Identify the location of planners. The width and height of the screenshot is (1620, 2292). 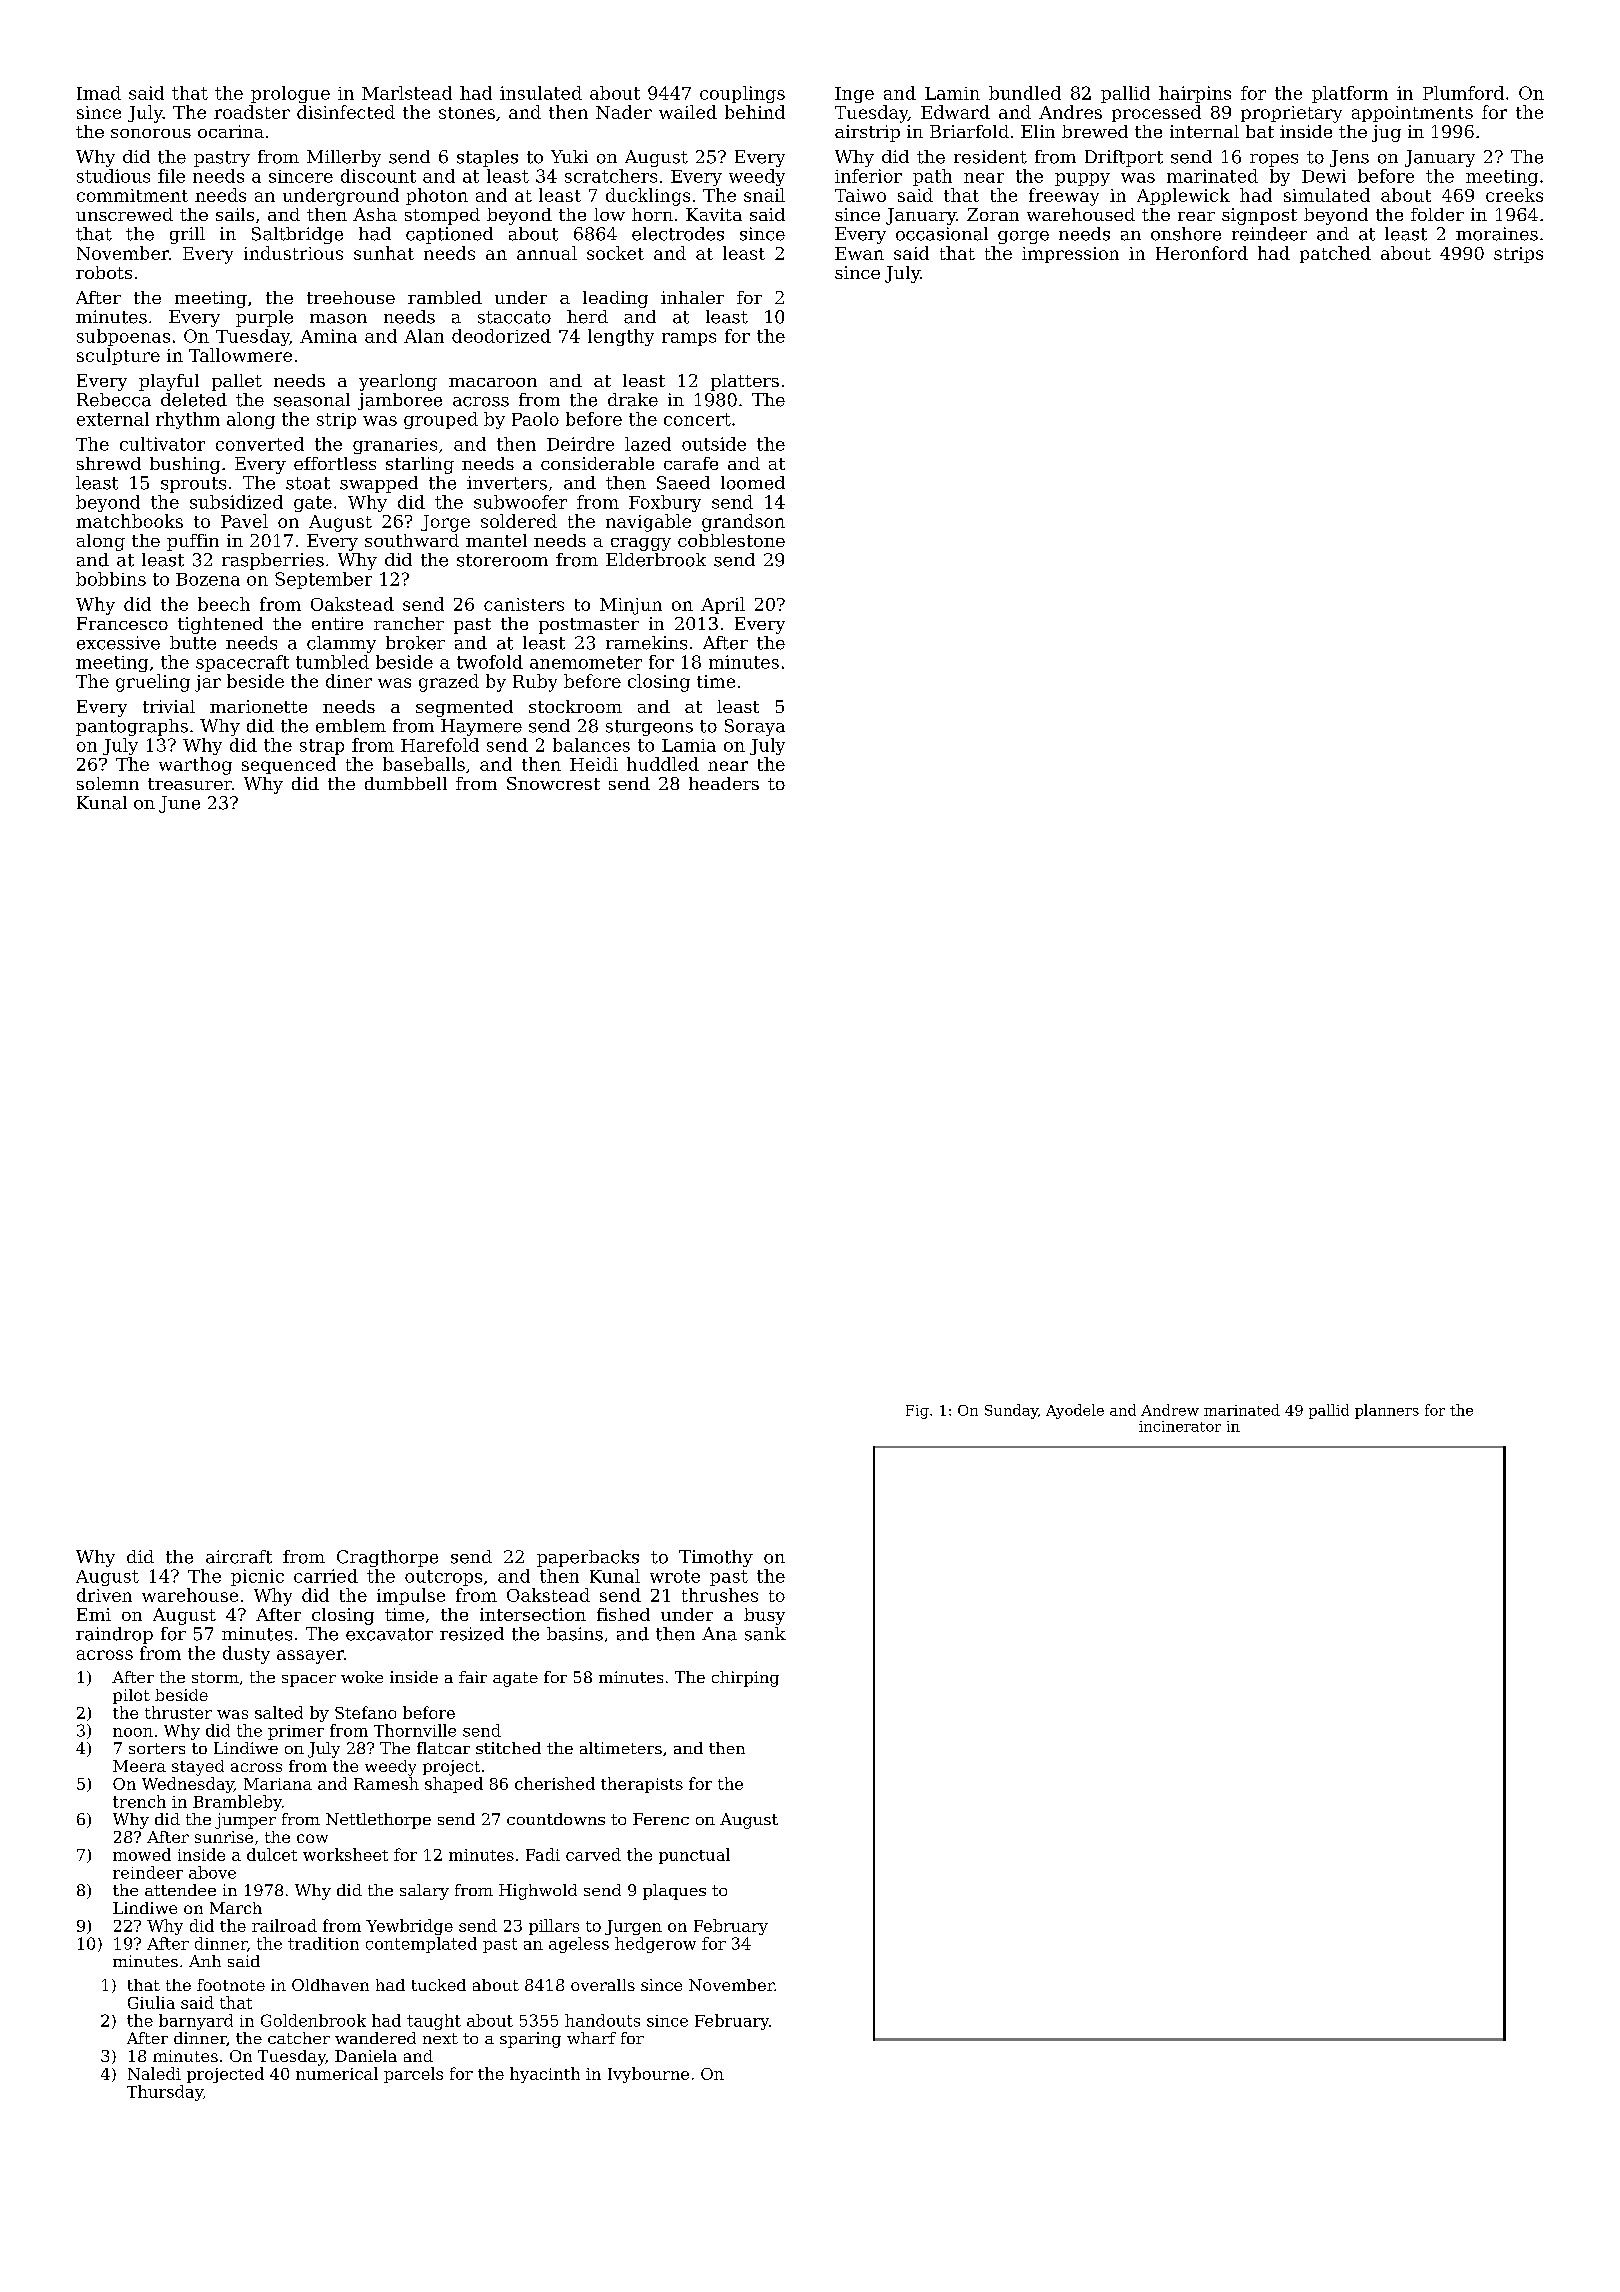
(1387, 1411).
